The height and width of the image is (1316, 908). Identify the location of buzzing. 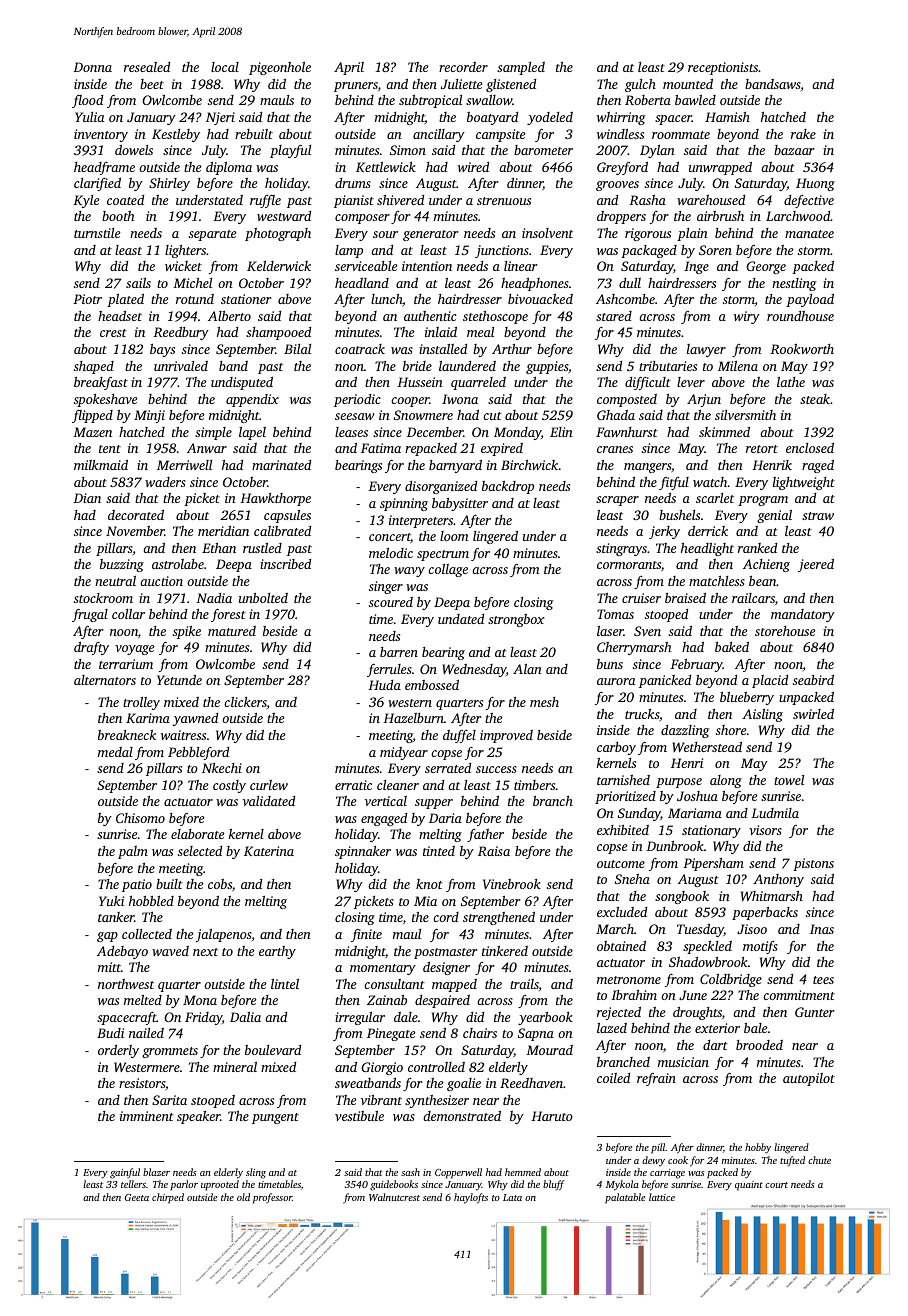
(122, 565).
